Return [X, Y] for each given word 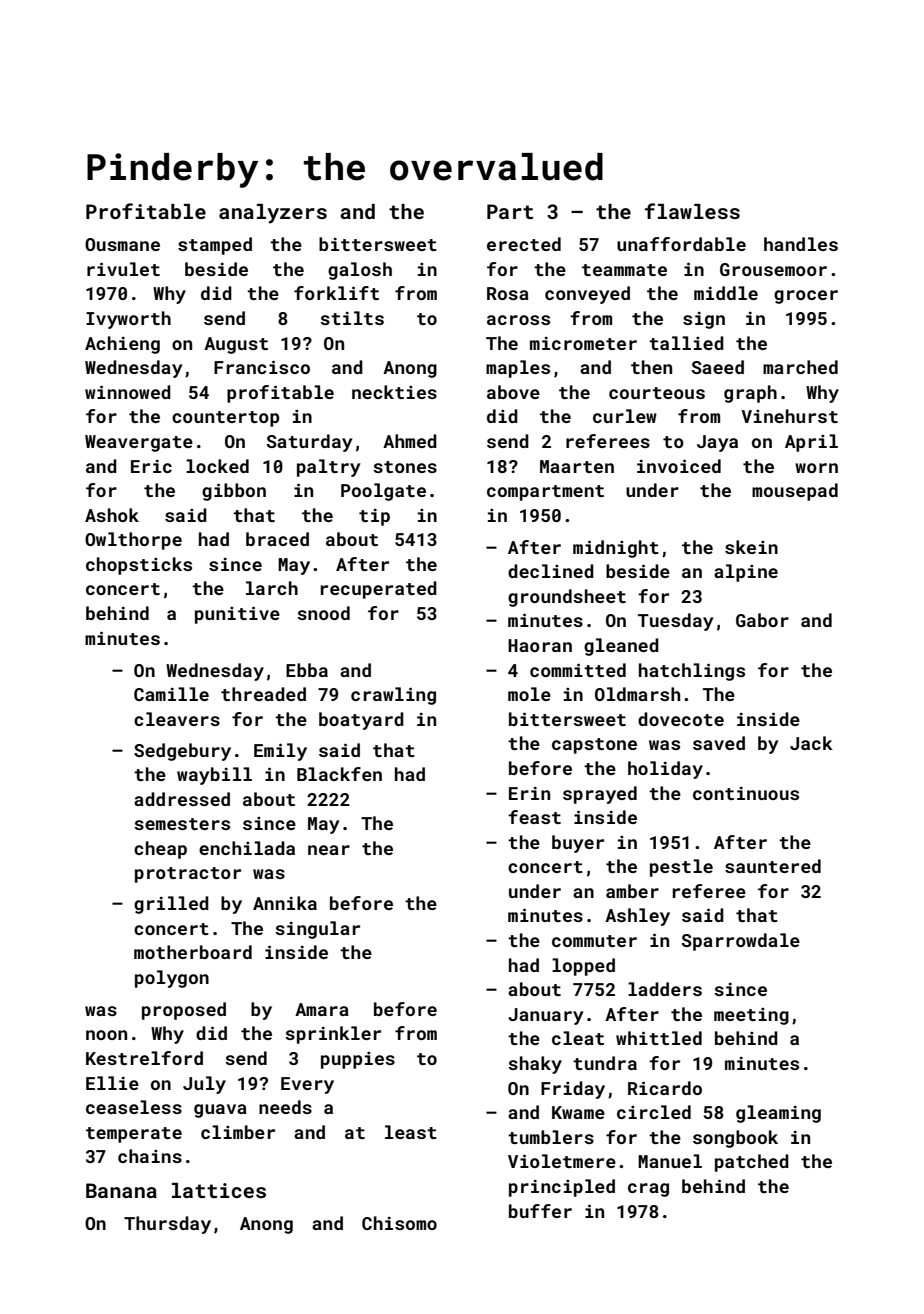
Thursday [167, 1225]
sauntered [773, 866]
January [545, 1016]
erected [524, 244]
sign [704, 320]
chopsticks [139, 566]
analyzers [273, 214]
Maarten [577, 466]
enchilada [247, 848]
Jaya [717, 443]
